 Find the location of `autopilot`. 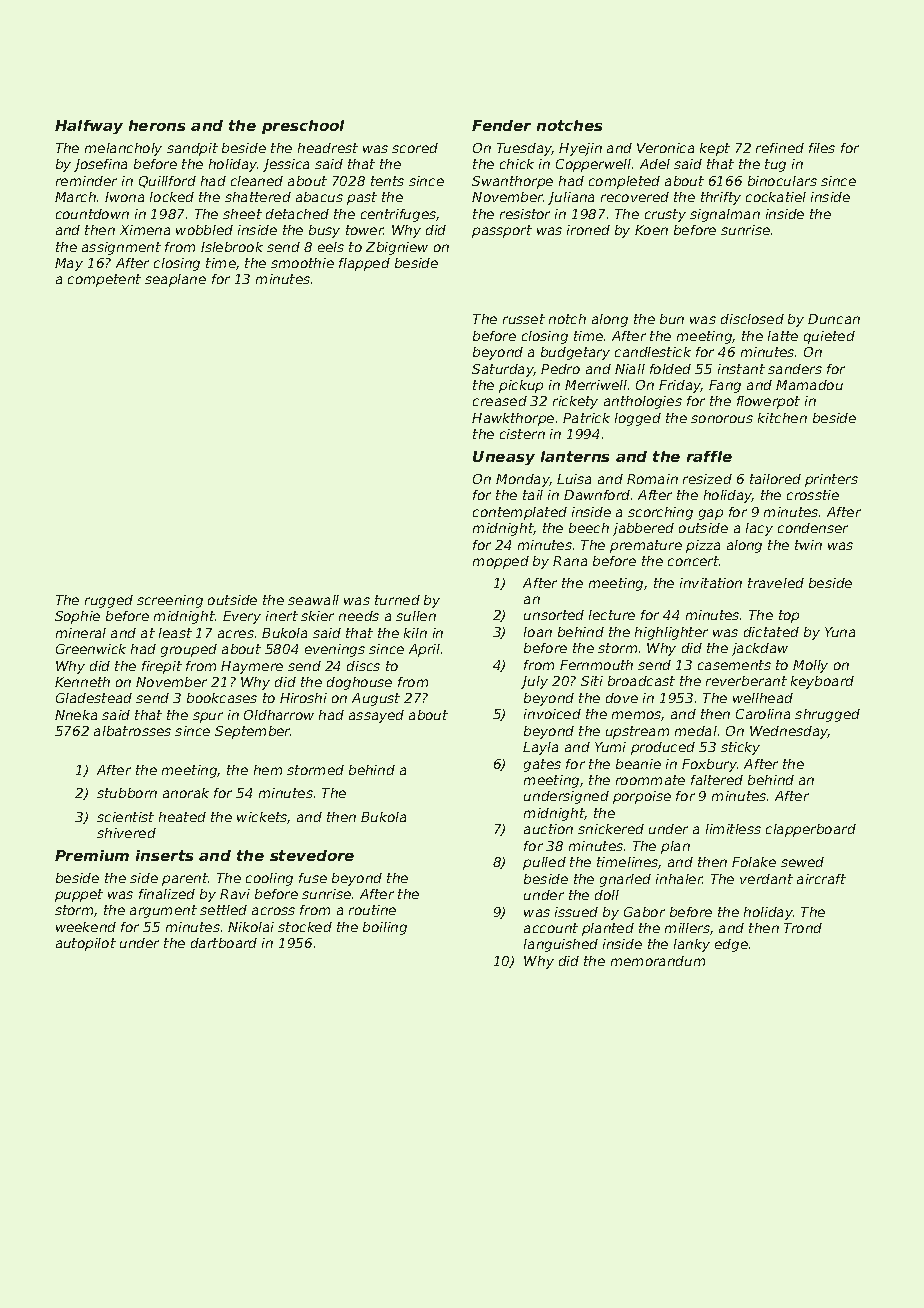

autopilot is located at coordinates (86, 944).
